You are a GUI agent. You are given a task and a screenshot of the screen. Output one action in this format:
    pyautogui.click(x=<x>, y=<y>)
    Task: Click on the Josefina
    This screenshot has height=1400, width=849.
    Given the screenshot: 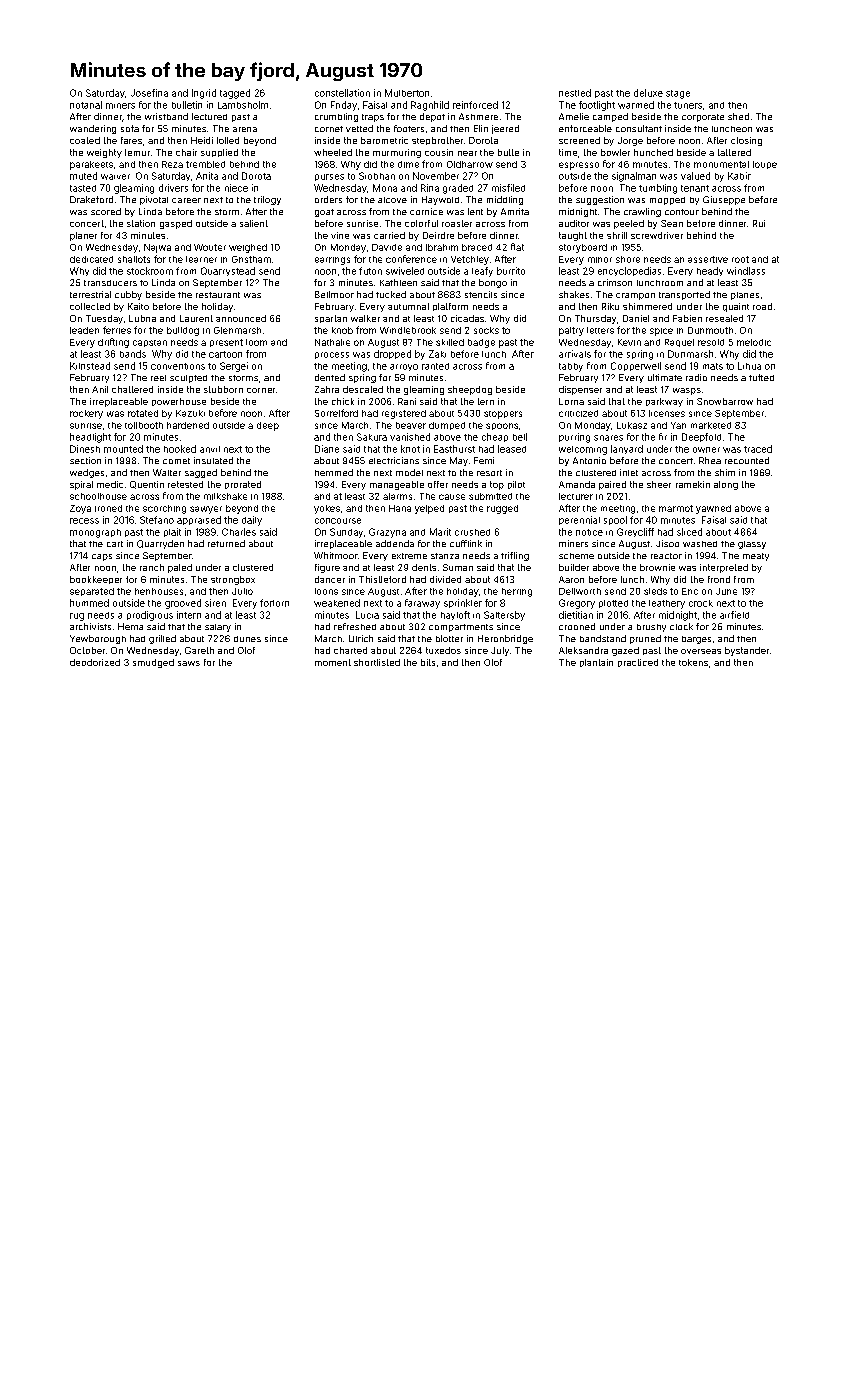 What is the action you would take?
    pyautogui.click(x=149, y=93)
